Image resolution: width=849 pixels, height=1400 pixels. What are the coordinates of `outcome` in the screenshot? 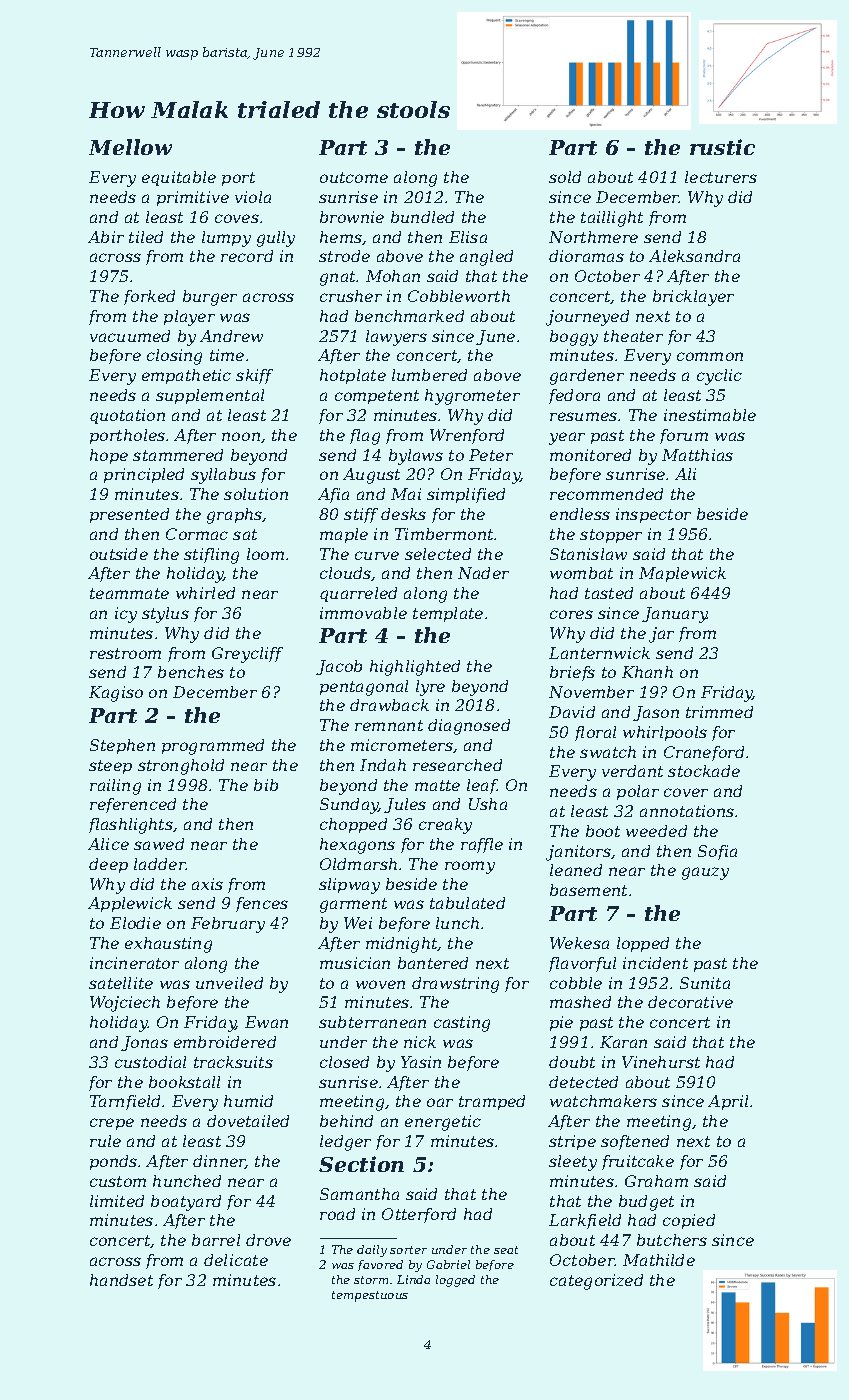 It's located at (354, 177).
